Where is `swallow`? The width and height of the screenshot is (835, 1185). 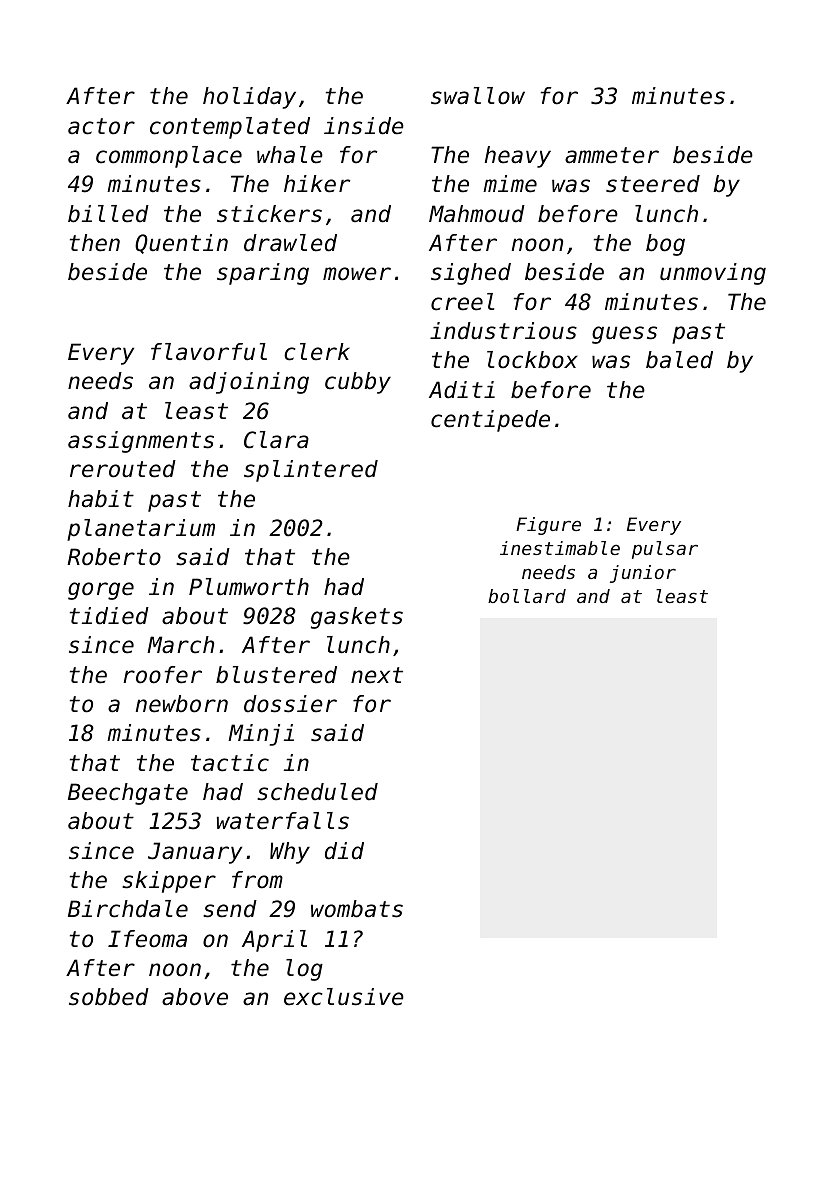 swallow is located at coordinates (478, 96).
